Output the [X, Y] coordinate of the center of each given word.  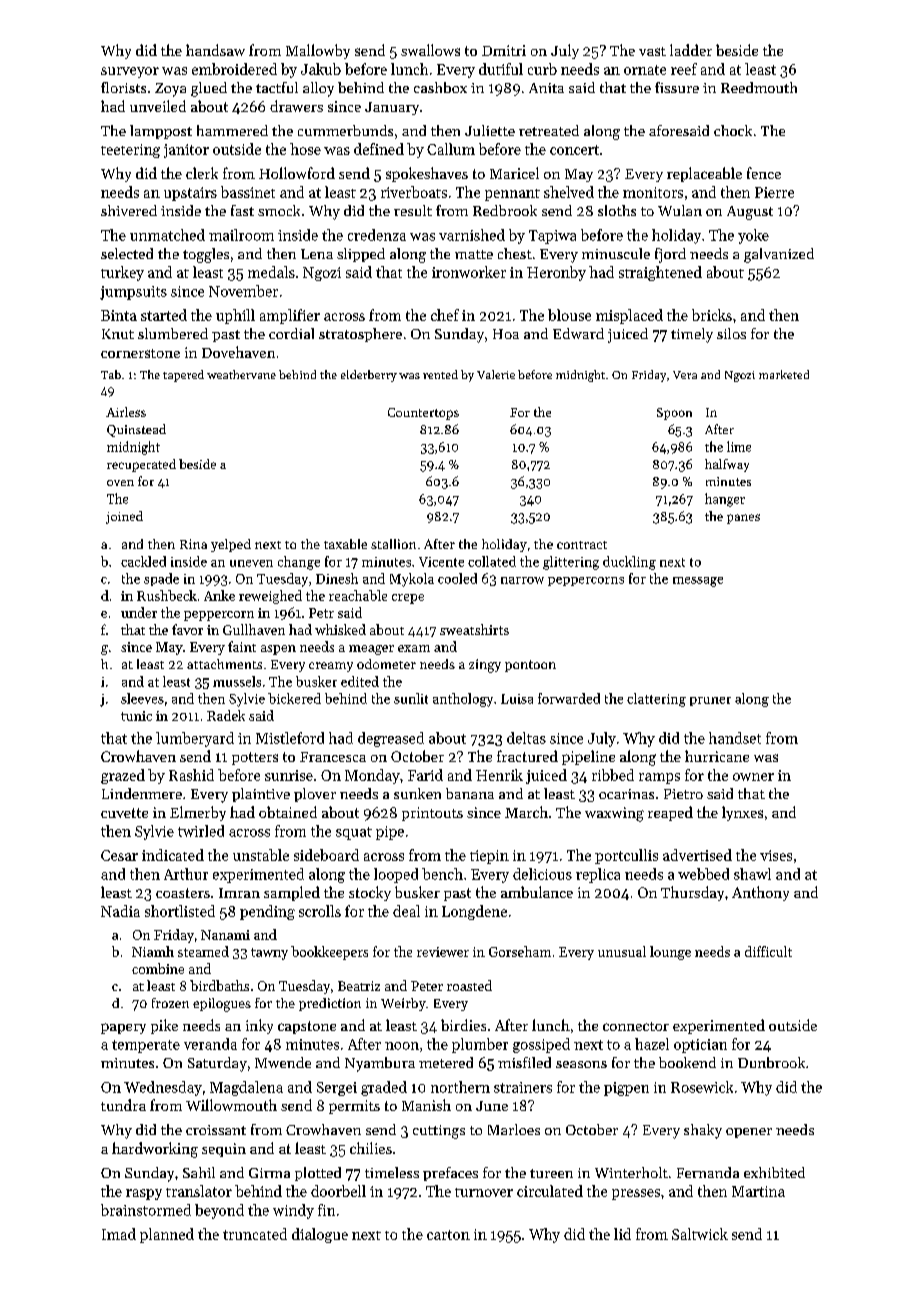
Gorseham [520, 951]
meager [371, 650]
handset [735, 738]
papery [123, 1028]
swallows [430, 50]
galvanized [779, 255]
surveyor [130, 72]
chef [445, 315]
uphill [235, 316]
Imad [119, 1234]
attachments [224, 664]
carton [448, 1235]
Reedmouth [759, 87]
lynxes [742, 813]
